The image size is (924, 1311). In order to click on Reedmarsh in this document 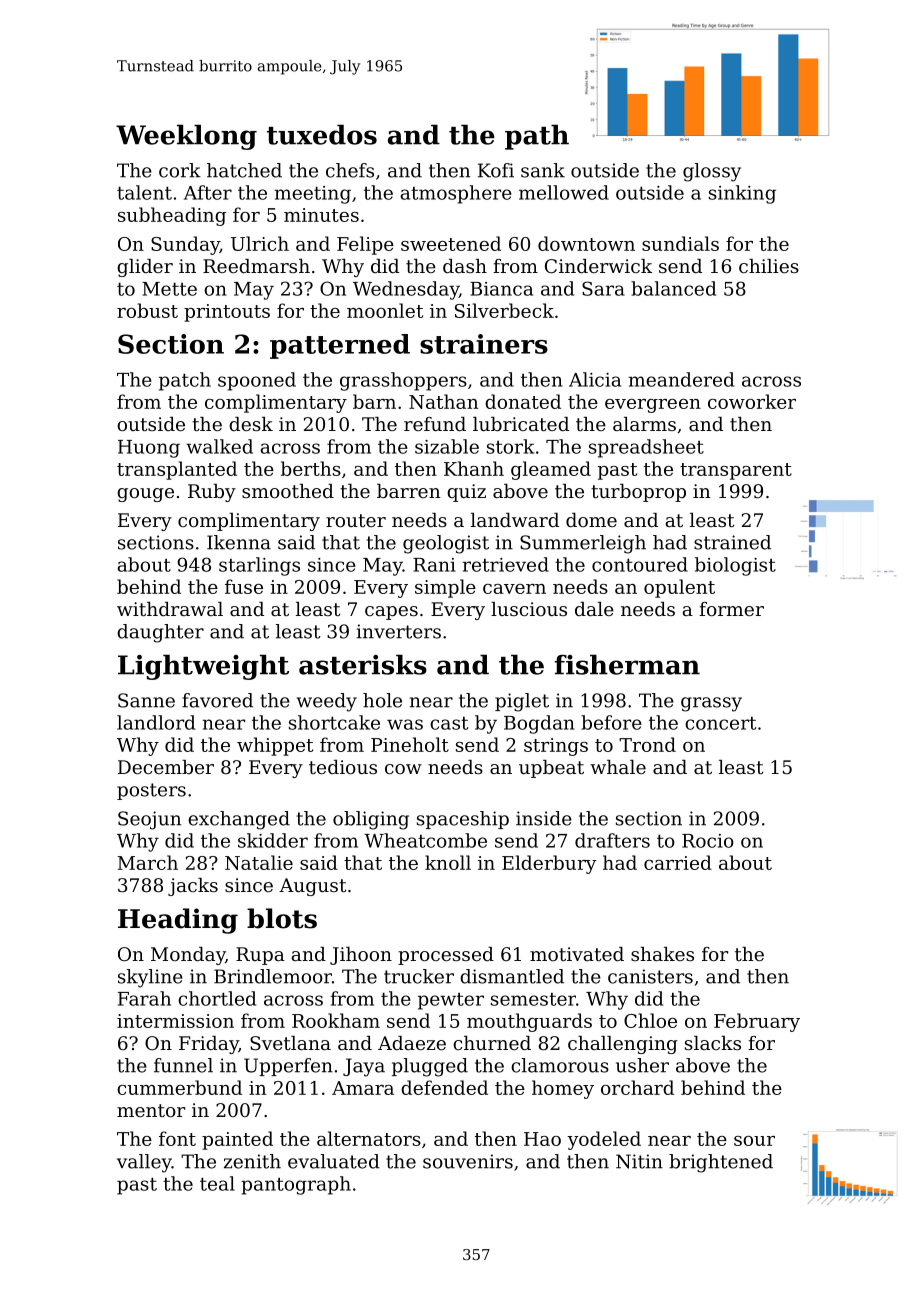, I will do `click(256, 266)`.
